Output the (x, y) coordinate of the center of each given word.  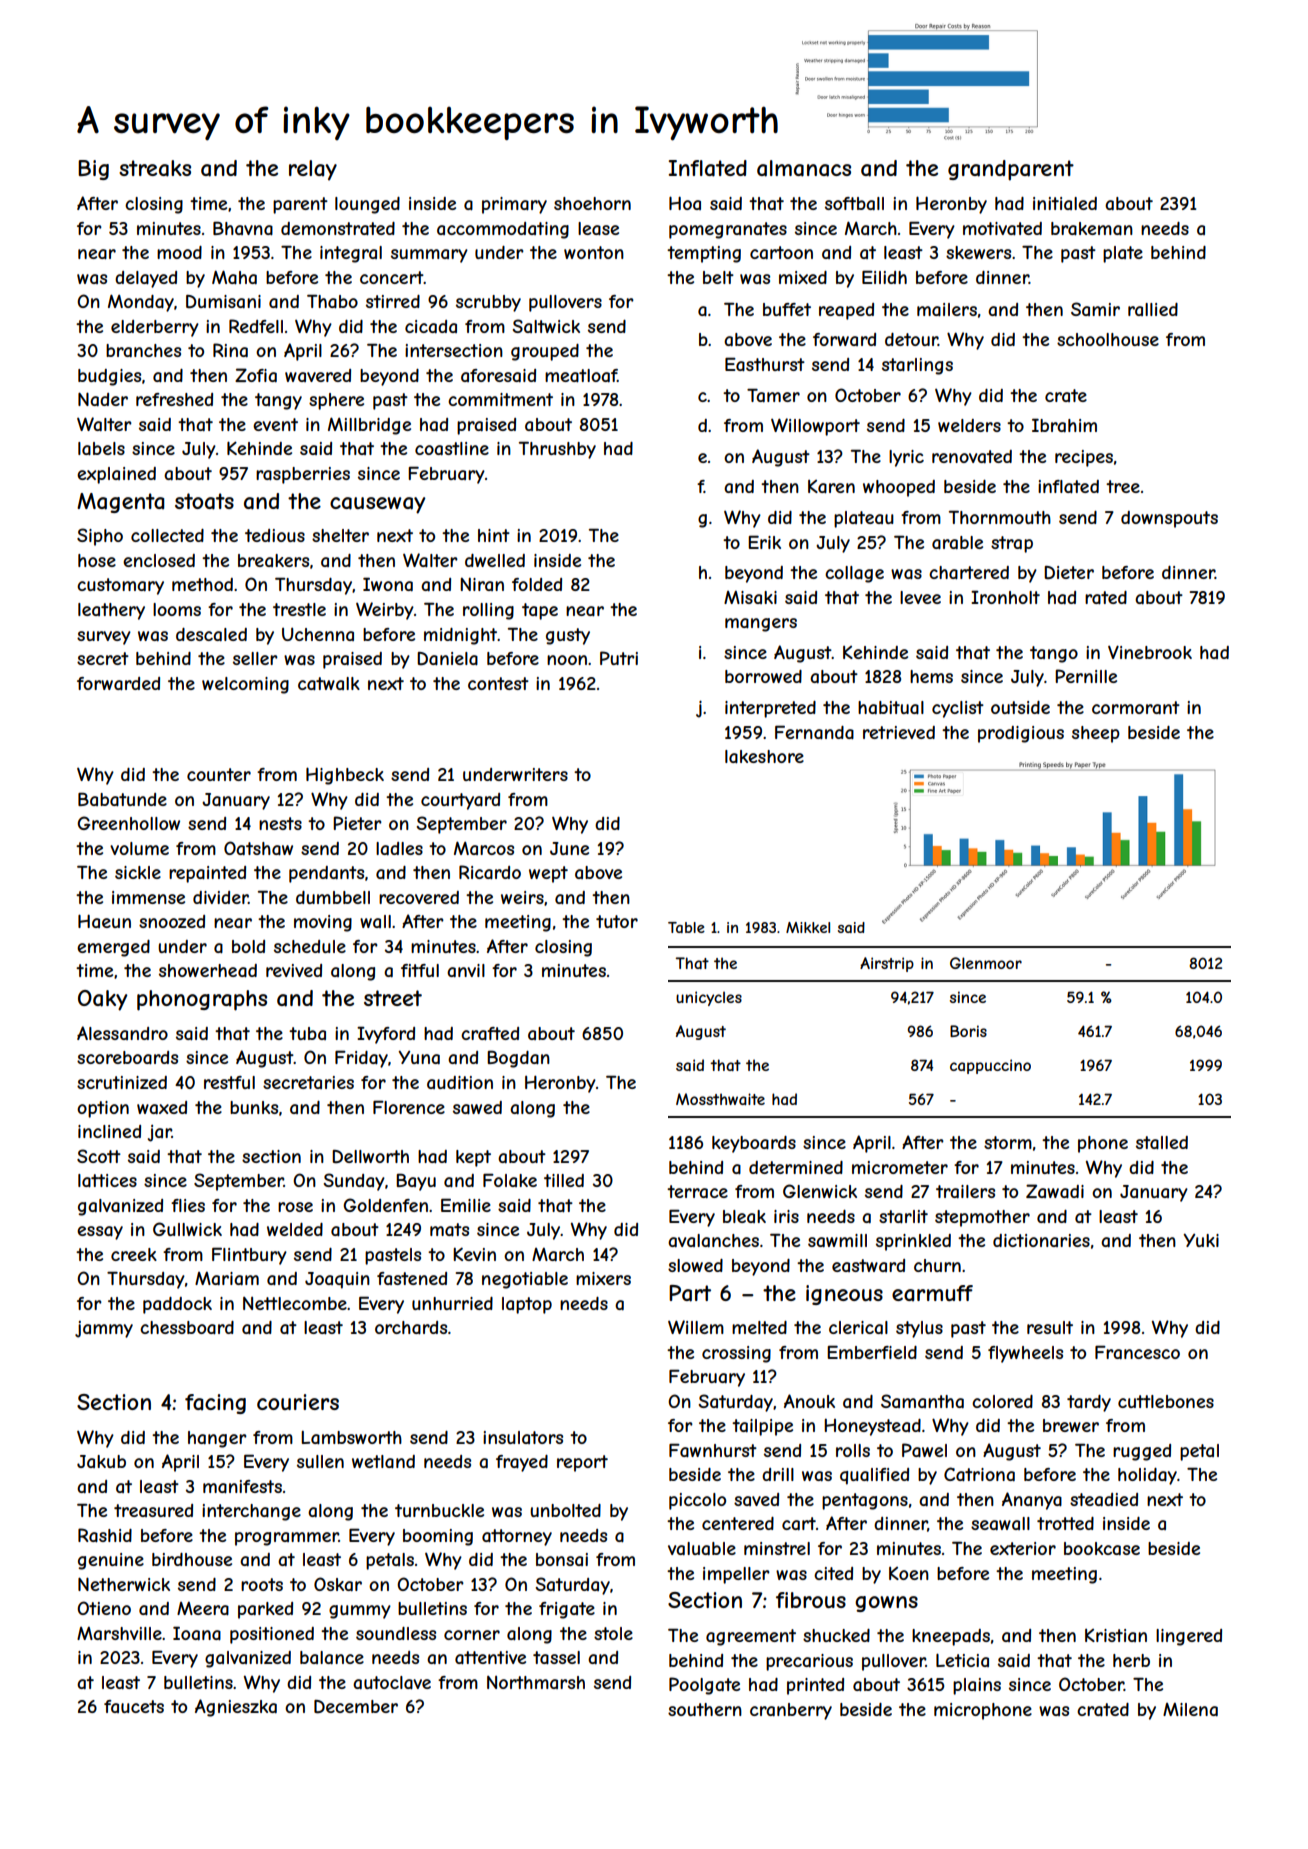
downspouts (1169, 519)
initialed (1065, 203)
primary (514, 205)
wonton (594, 252)
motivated (1002, 228)
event (275, 424)
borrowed (763, 676)
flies (188, 1205)
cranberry (791, 1711)
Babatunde (122, 799)
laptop (527, 1305)
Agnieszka (236, 1708)
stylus (919, 1329)
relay (313, 170)
